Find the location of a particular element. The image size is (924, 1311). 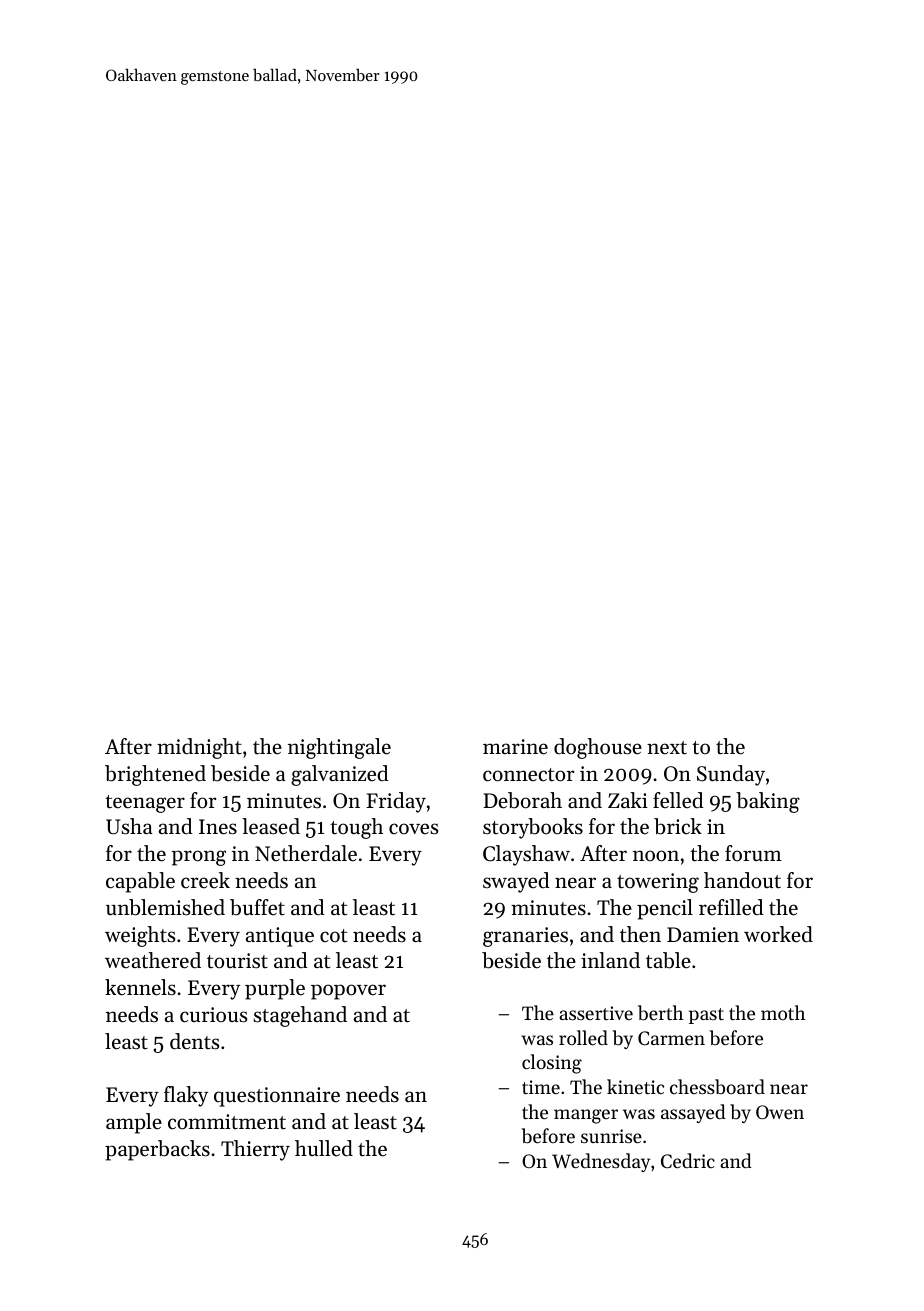

forum is located at coordinates (753, 853).
